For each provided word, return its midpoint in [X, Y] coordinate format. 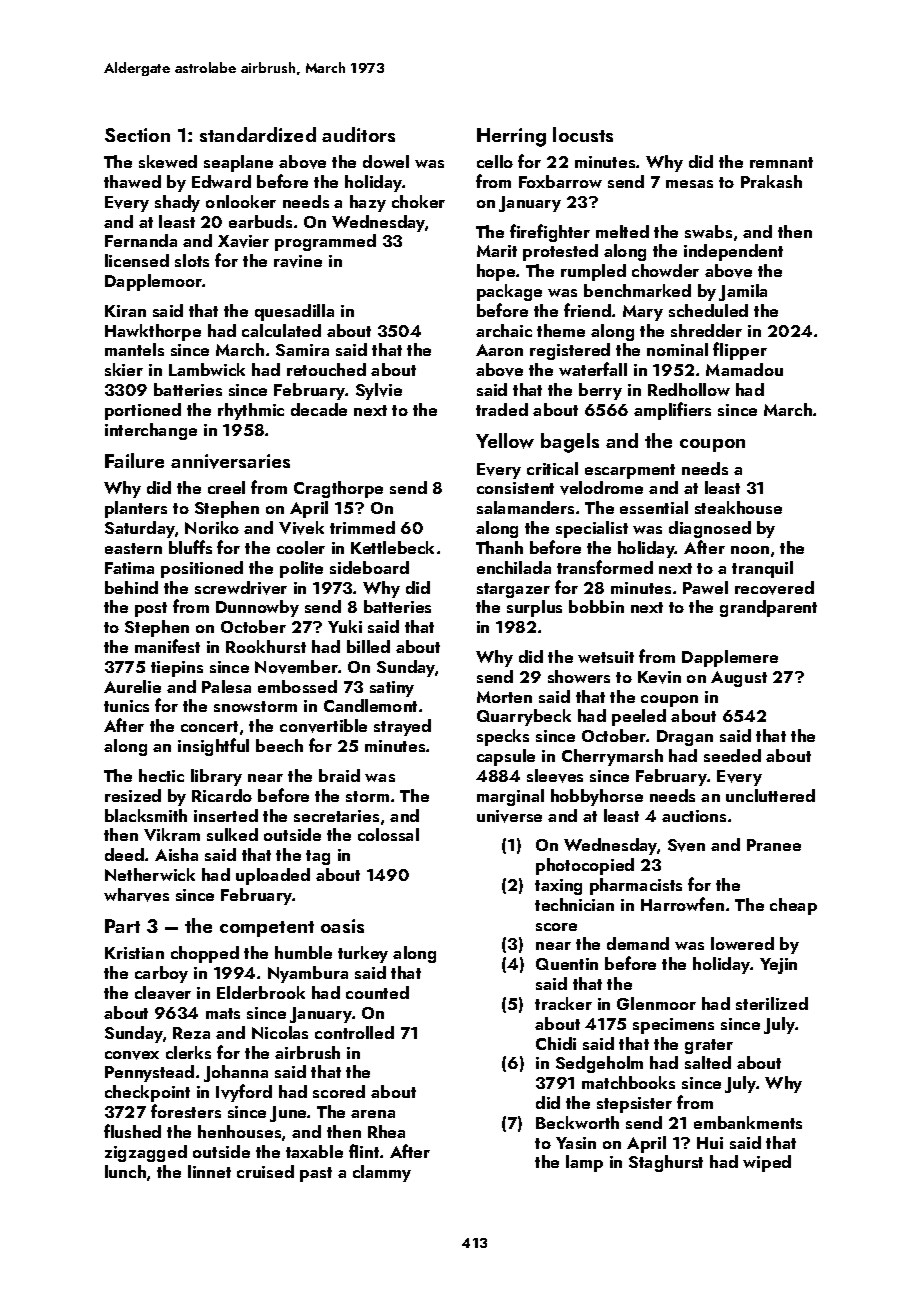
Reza [191, 1033]
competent [267, 929]
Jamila [743, 292]
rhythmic [251, 411]
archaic [504, 330]
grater [709, 1046]
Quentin [567, 964]
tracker [563, 1003]
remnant [781, 162]
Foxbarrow [560, 181]
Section [137, 135]
